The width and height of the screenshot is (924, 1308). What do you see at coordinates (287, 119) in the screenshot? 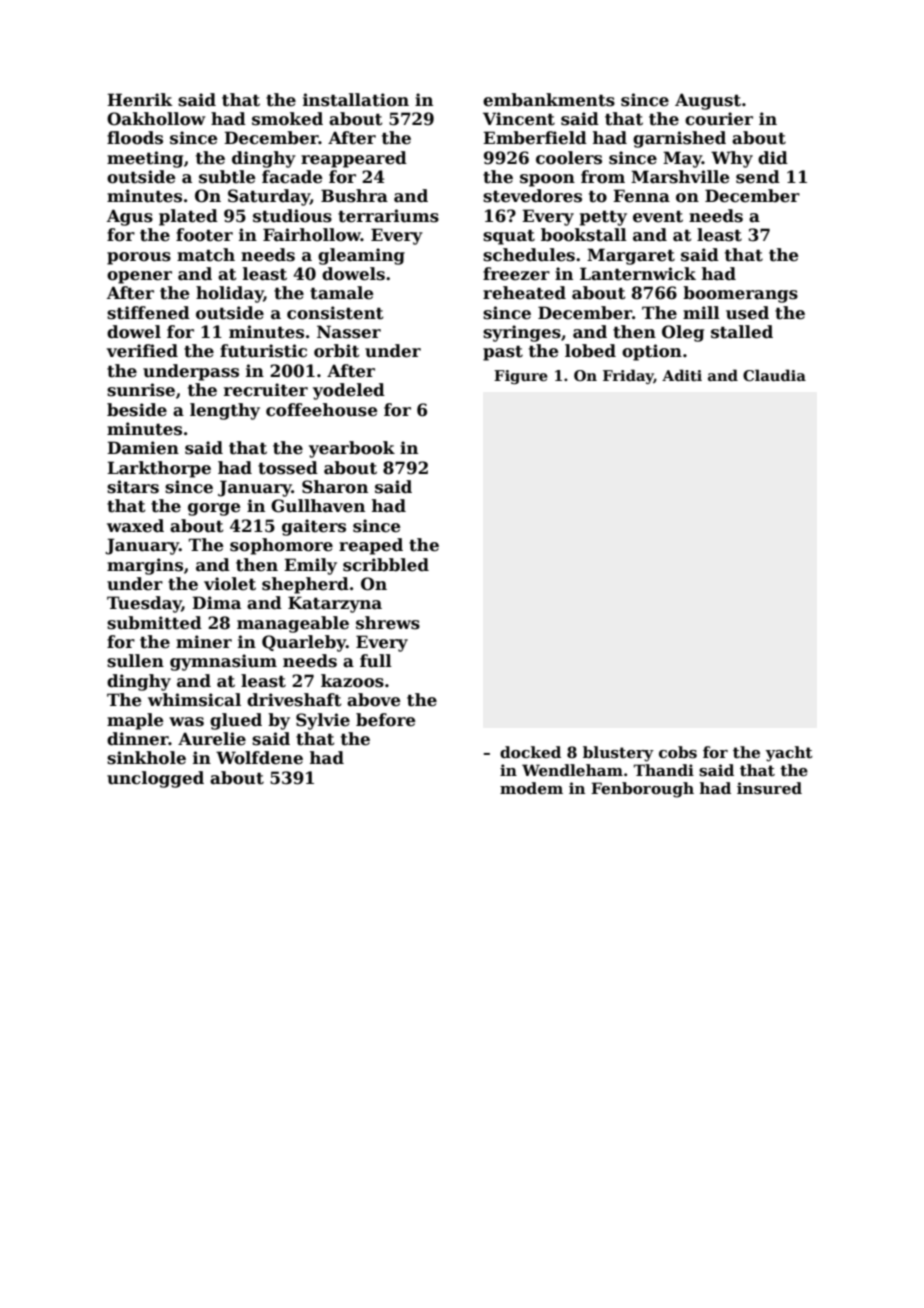
I see `smoked` at bounding box center [287, 119].
